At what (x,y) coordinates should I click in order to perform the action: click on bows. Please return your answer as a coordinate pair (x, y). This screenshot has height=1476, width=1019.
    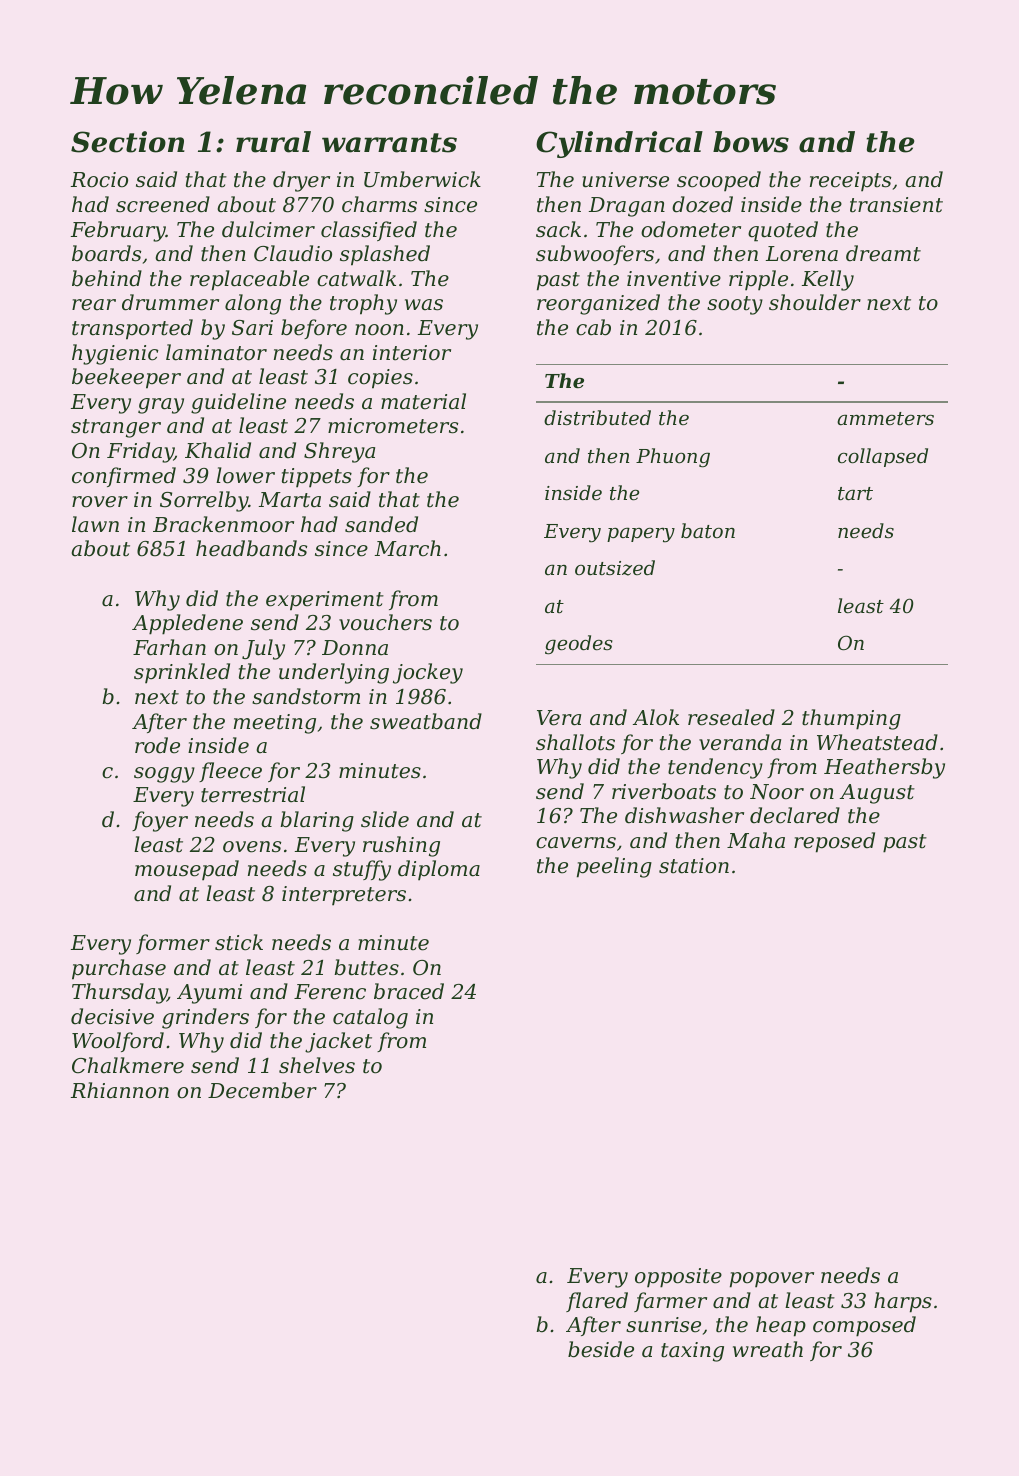
    Looking at the image, I should click on (751, 142).
